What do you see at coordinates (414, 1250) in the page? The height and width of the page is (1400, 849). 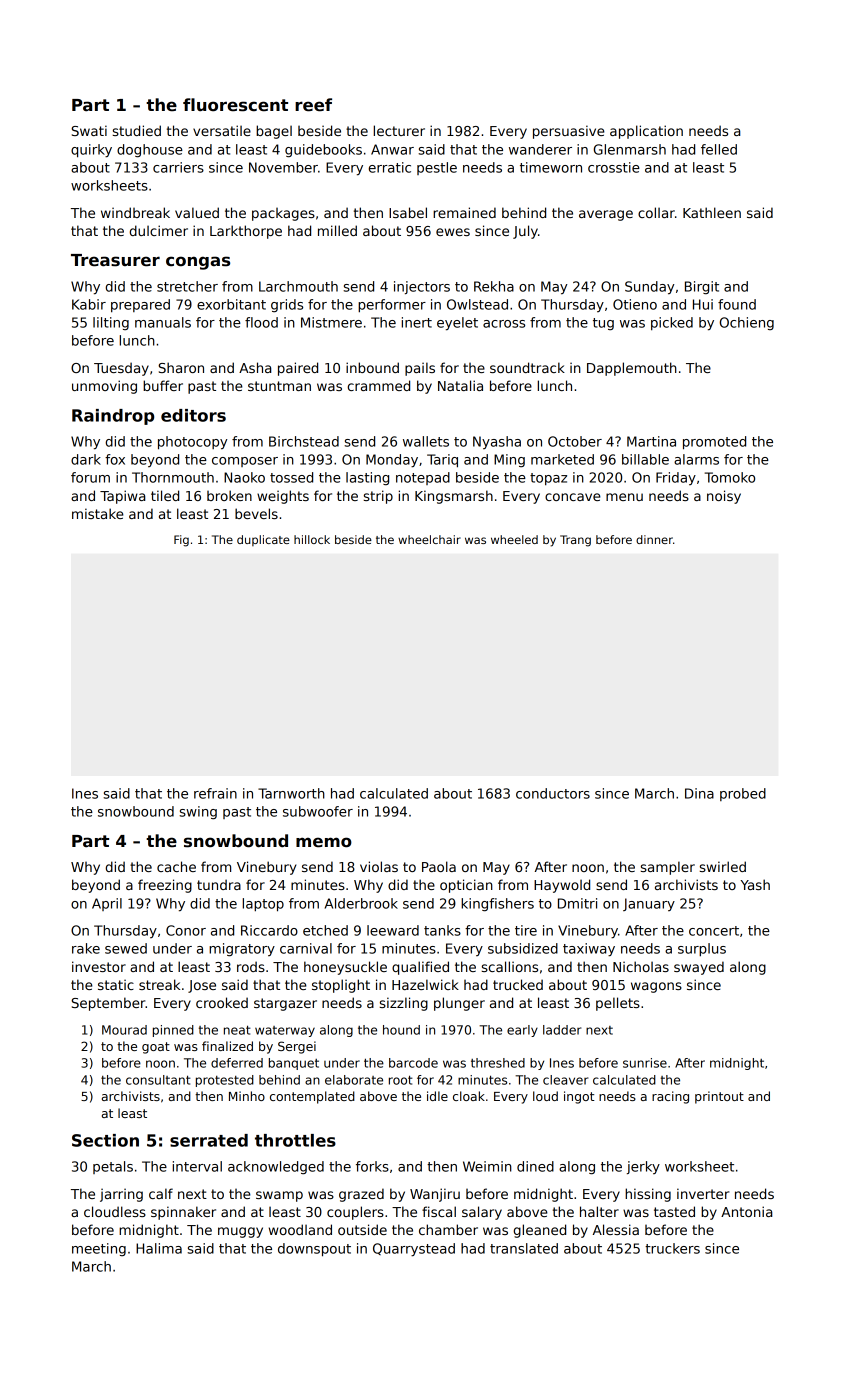 I see `Quarrystead` at bounding box center [414, 1250].
